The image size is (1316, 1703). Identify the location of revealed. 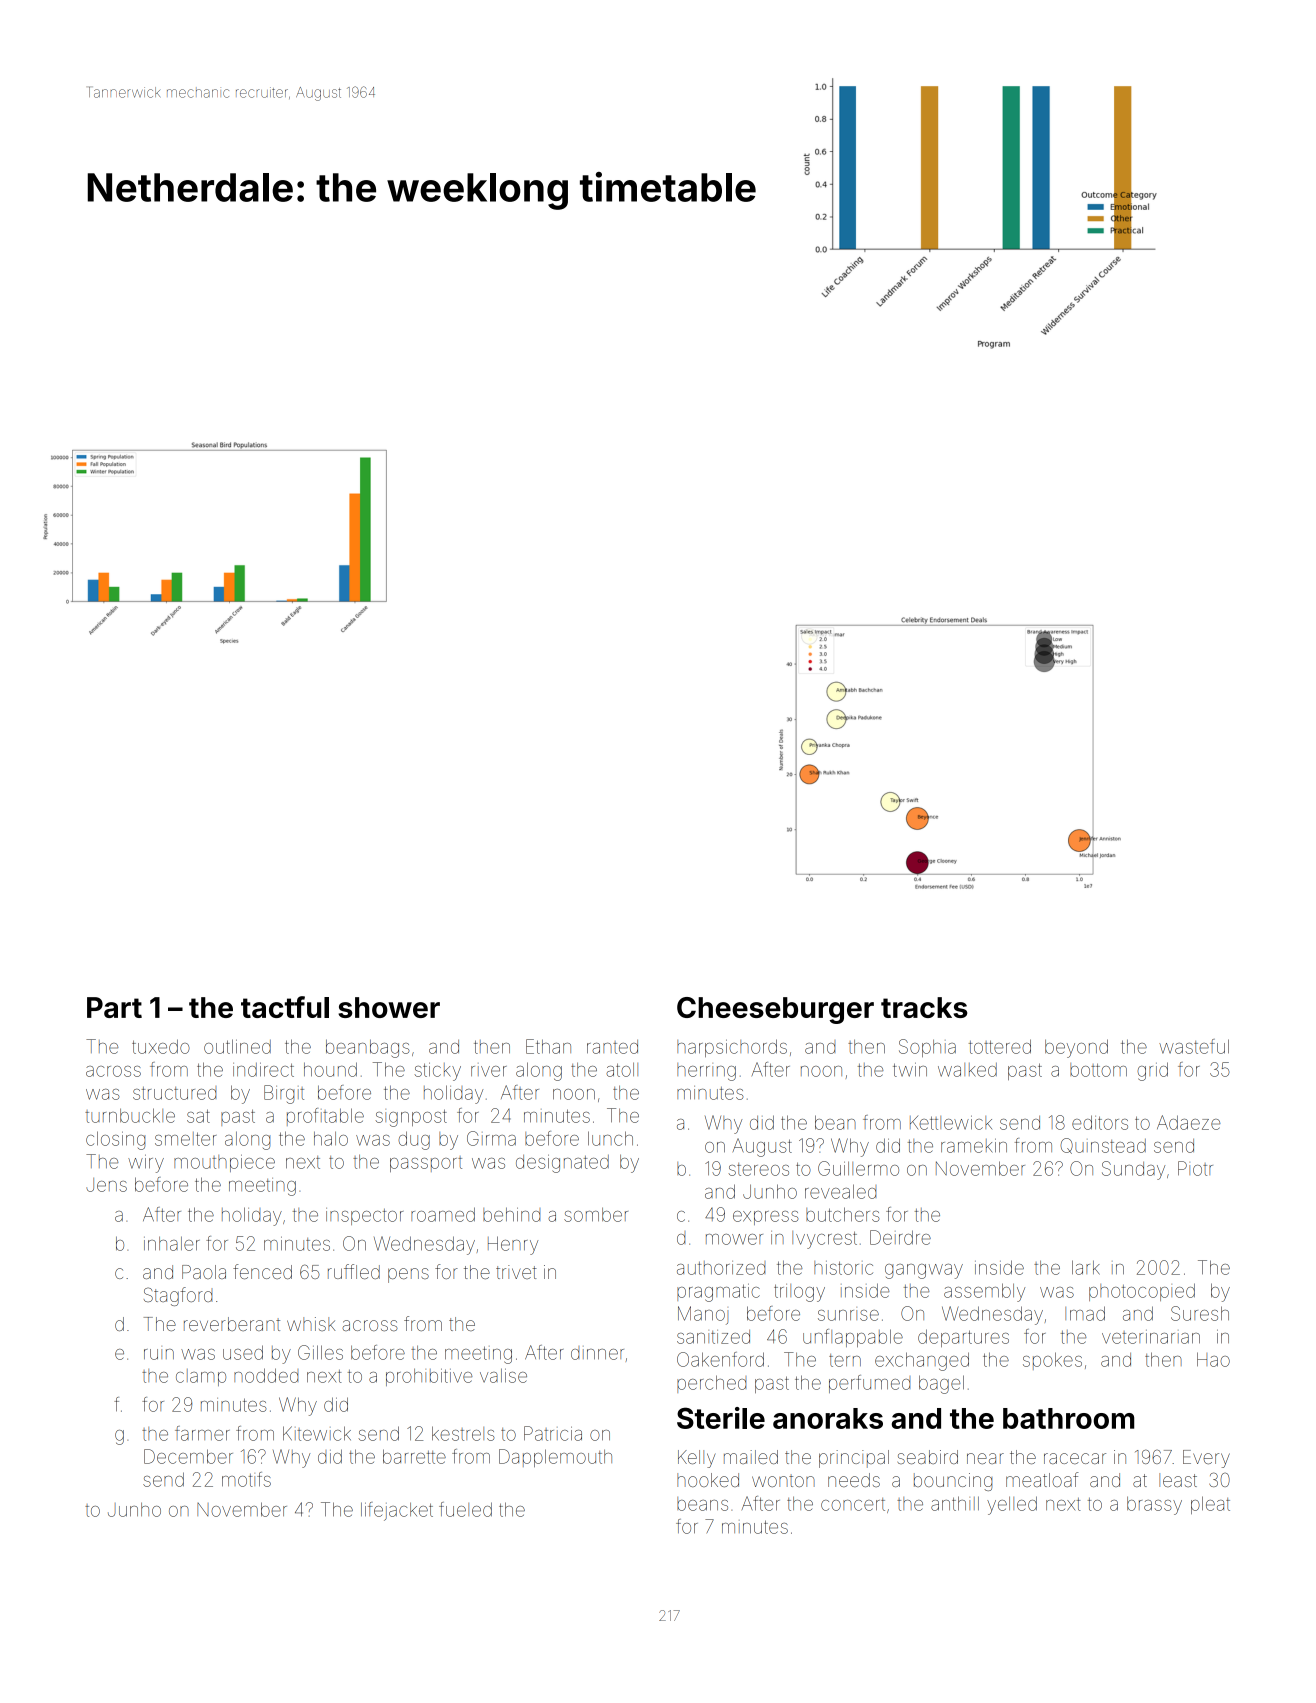
(840, 1191).
